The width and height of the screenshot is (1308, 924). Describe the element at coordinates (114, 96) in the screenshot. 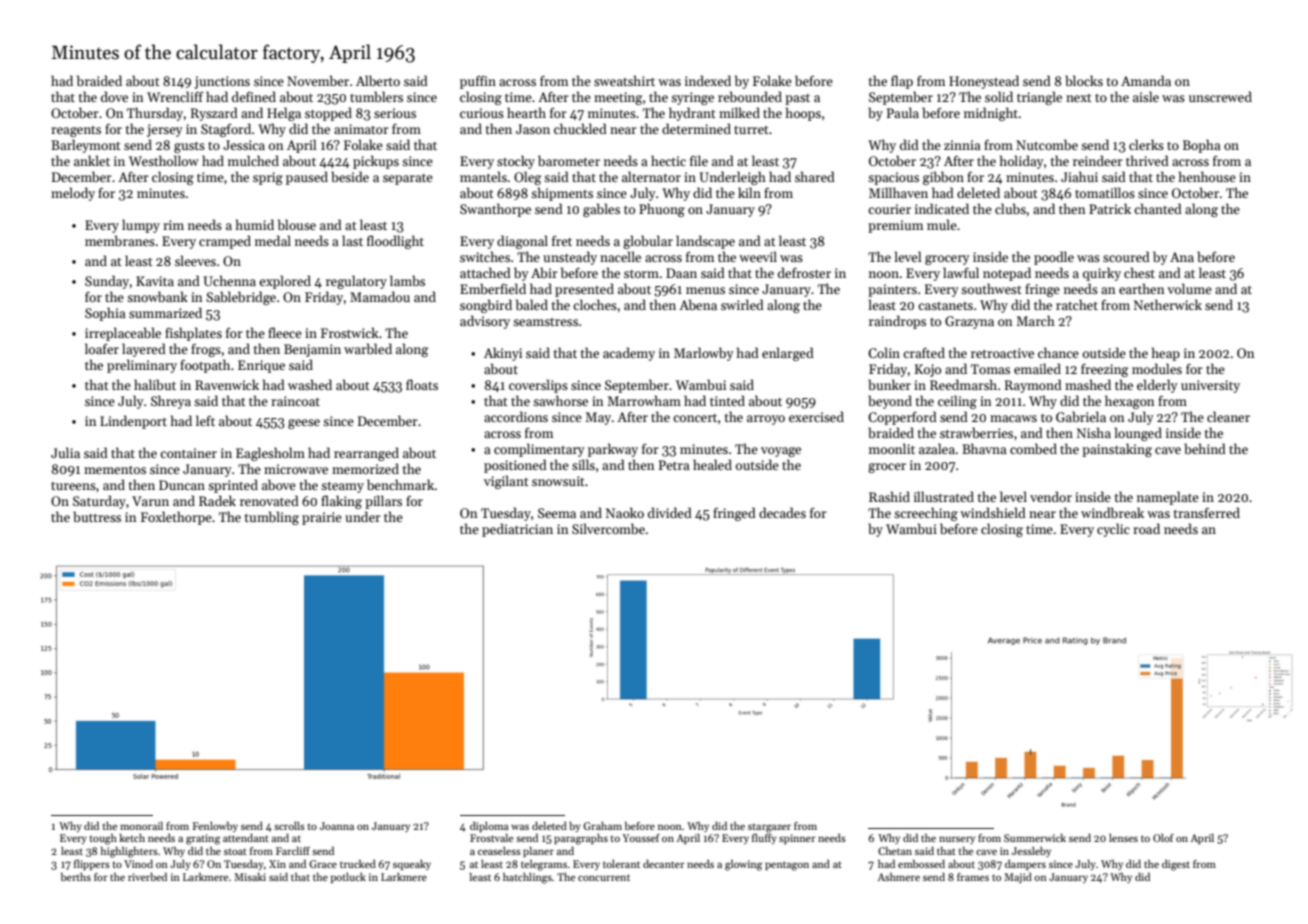

I see `dove` at that location.
